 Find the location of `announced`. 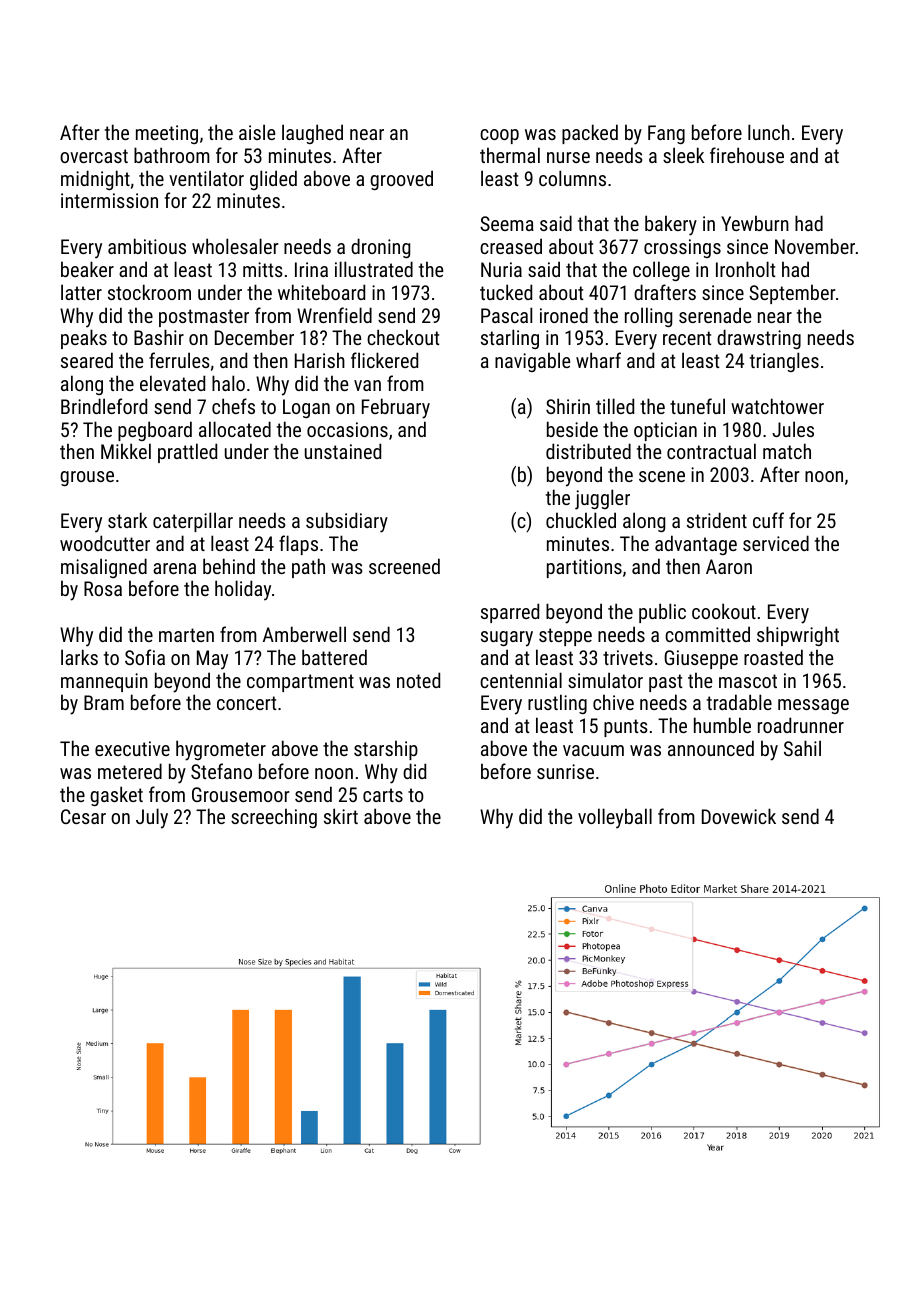

announced is located at coordinates (711, 748).
